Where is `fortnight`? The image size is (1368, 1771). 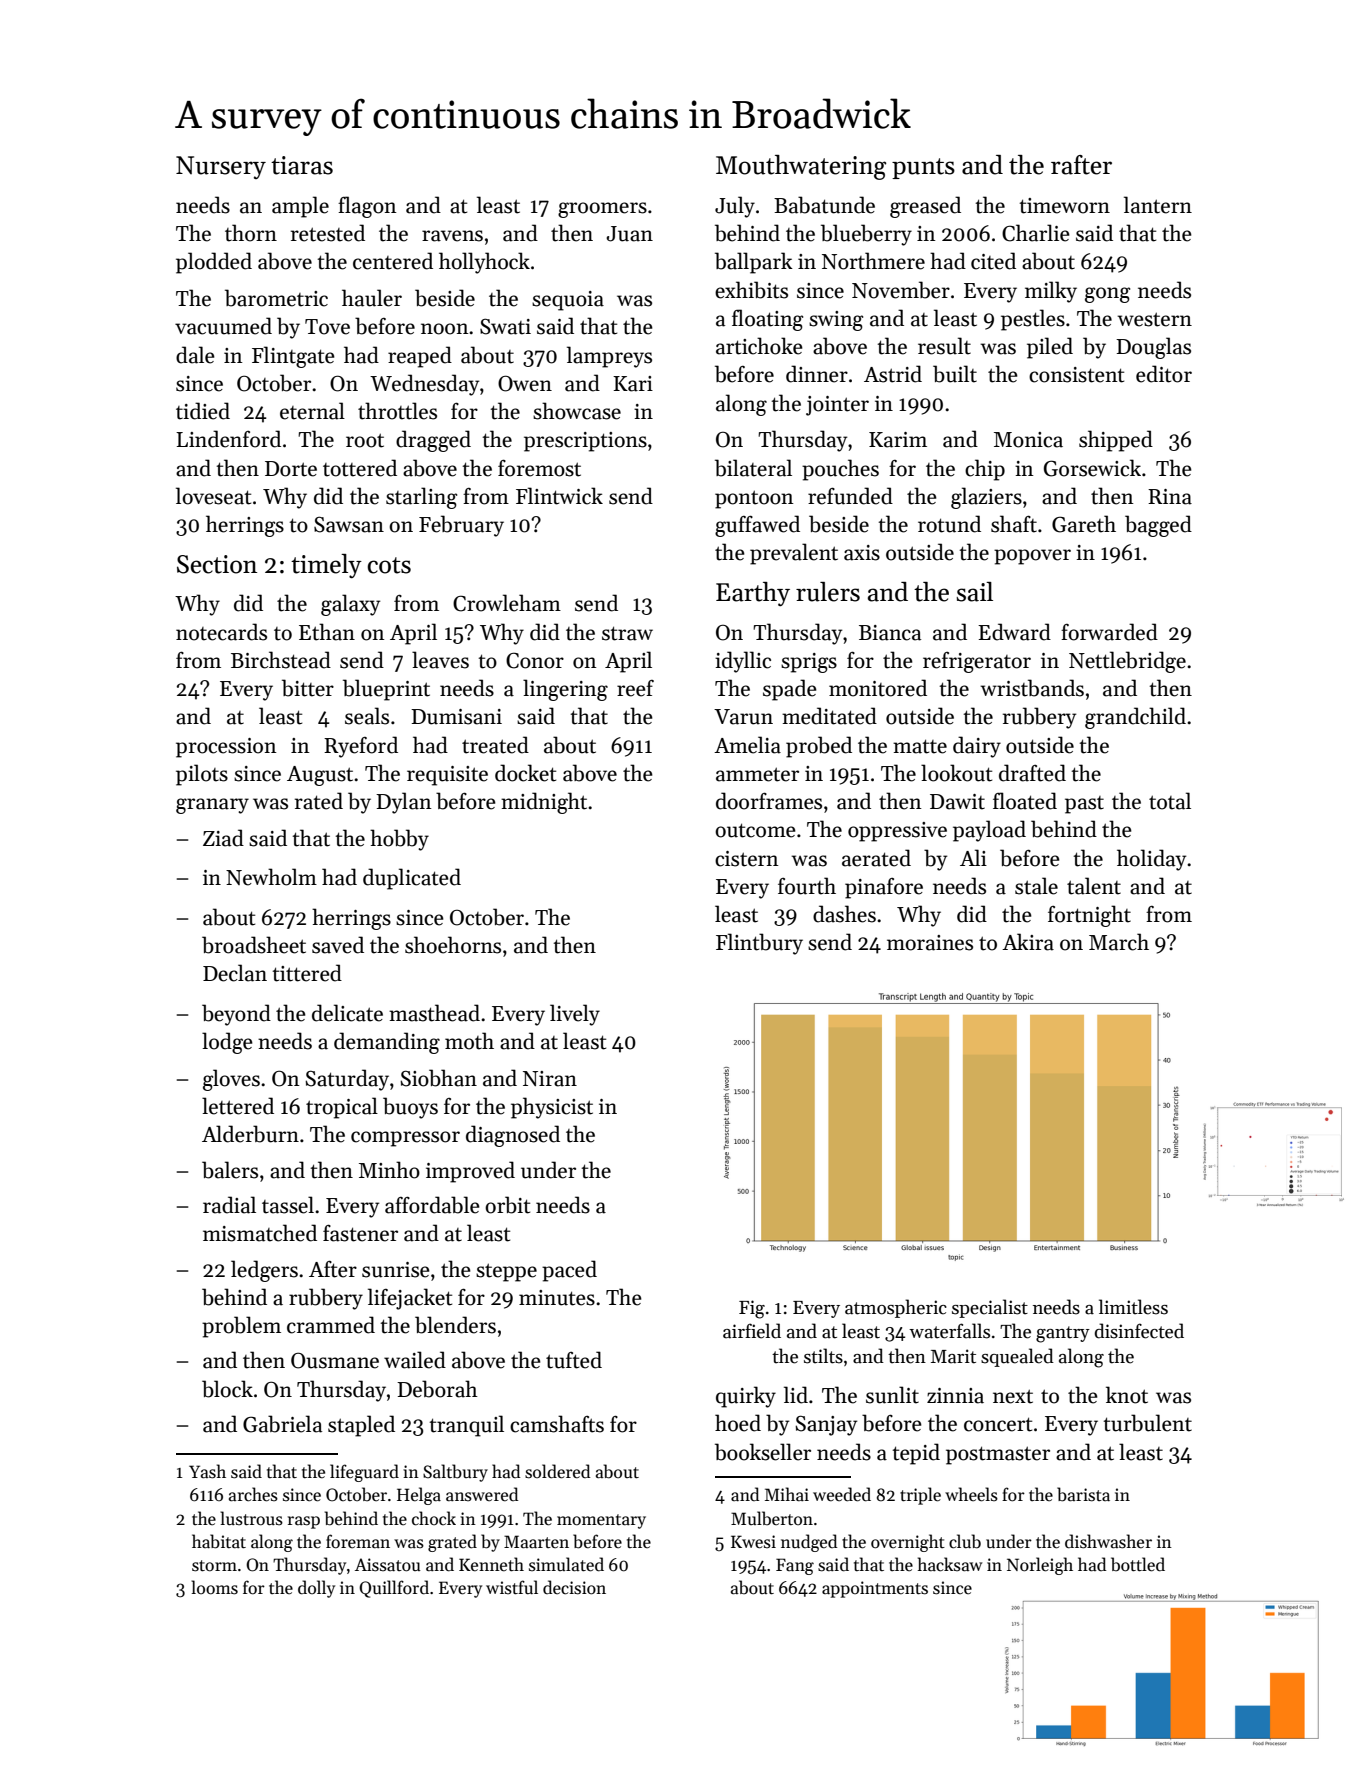
fortnight is located at coordinates (1089, 916).
